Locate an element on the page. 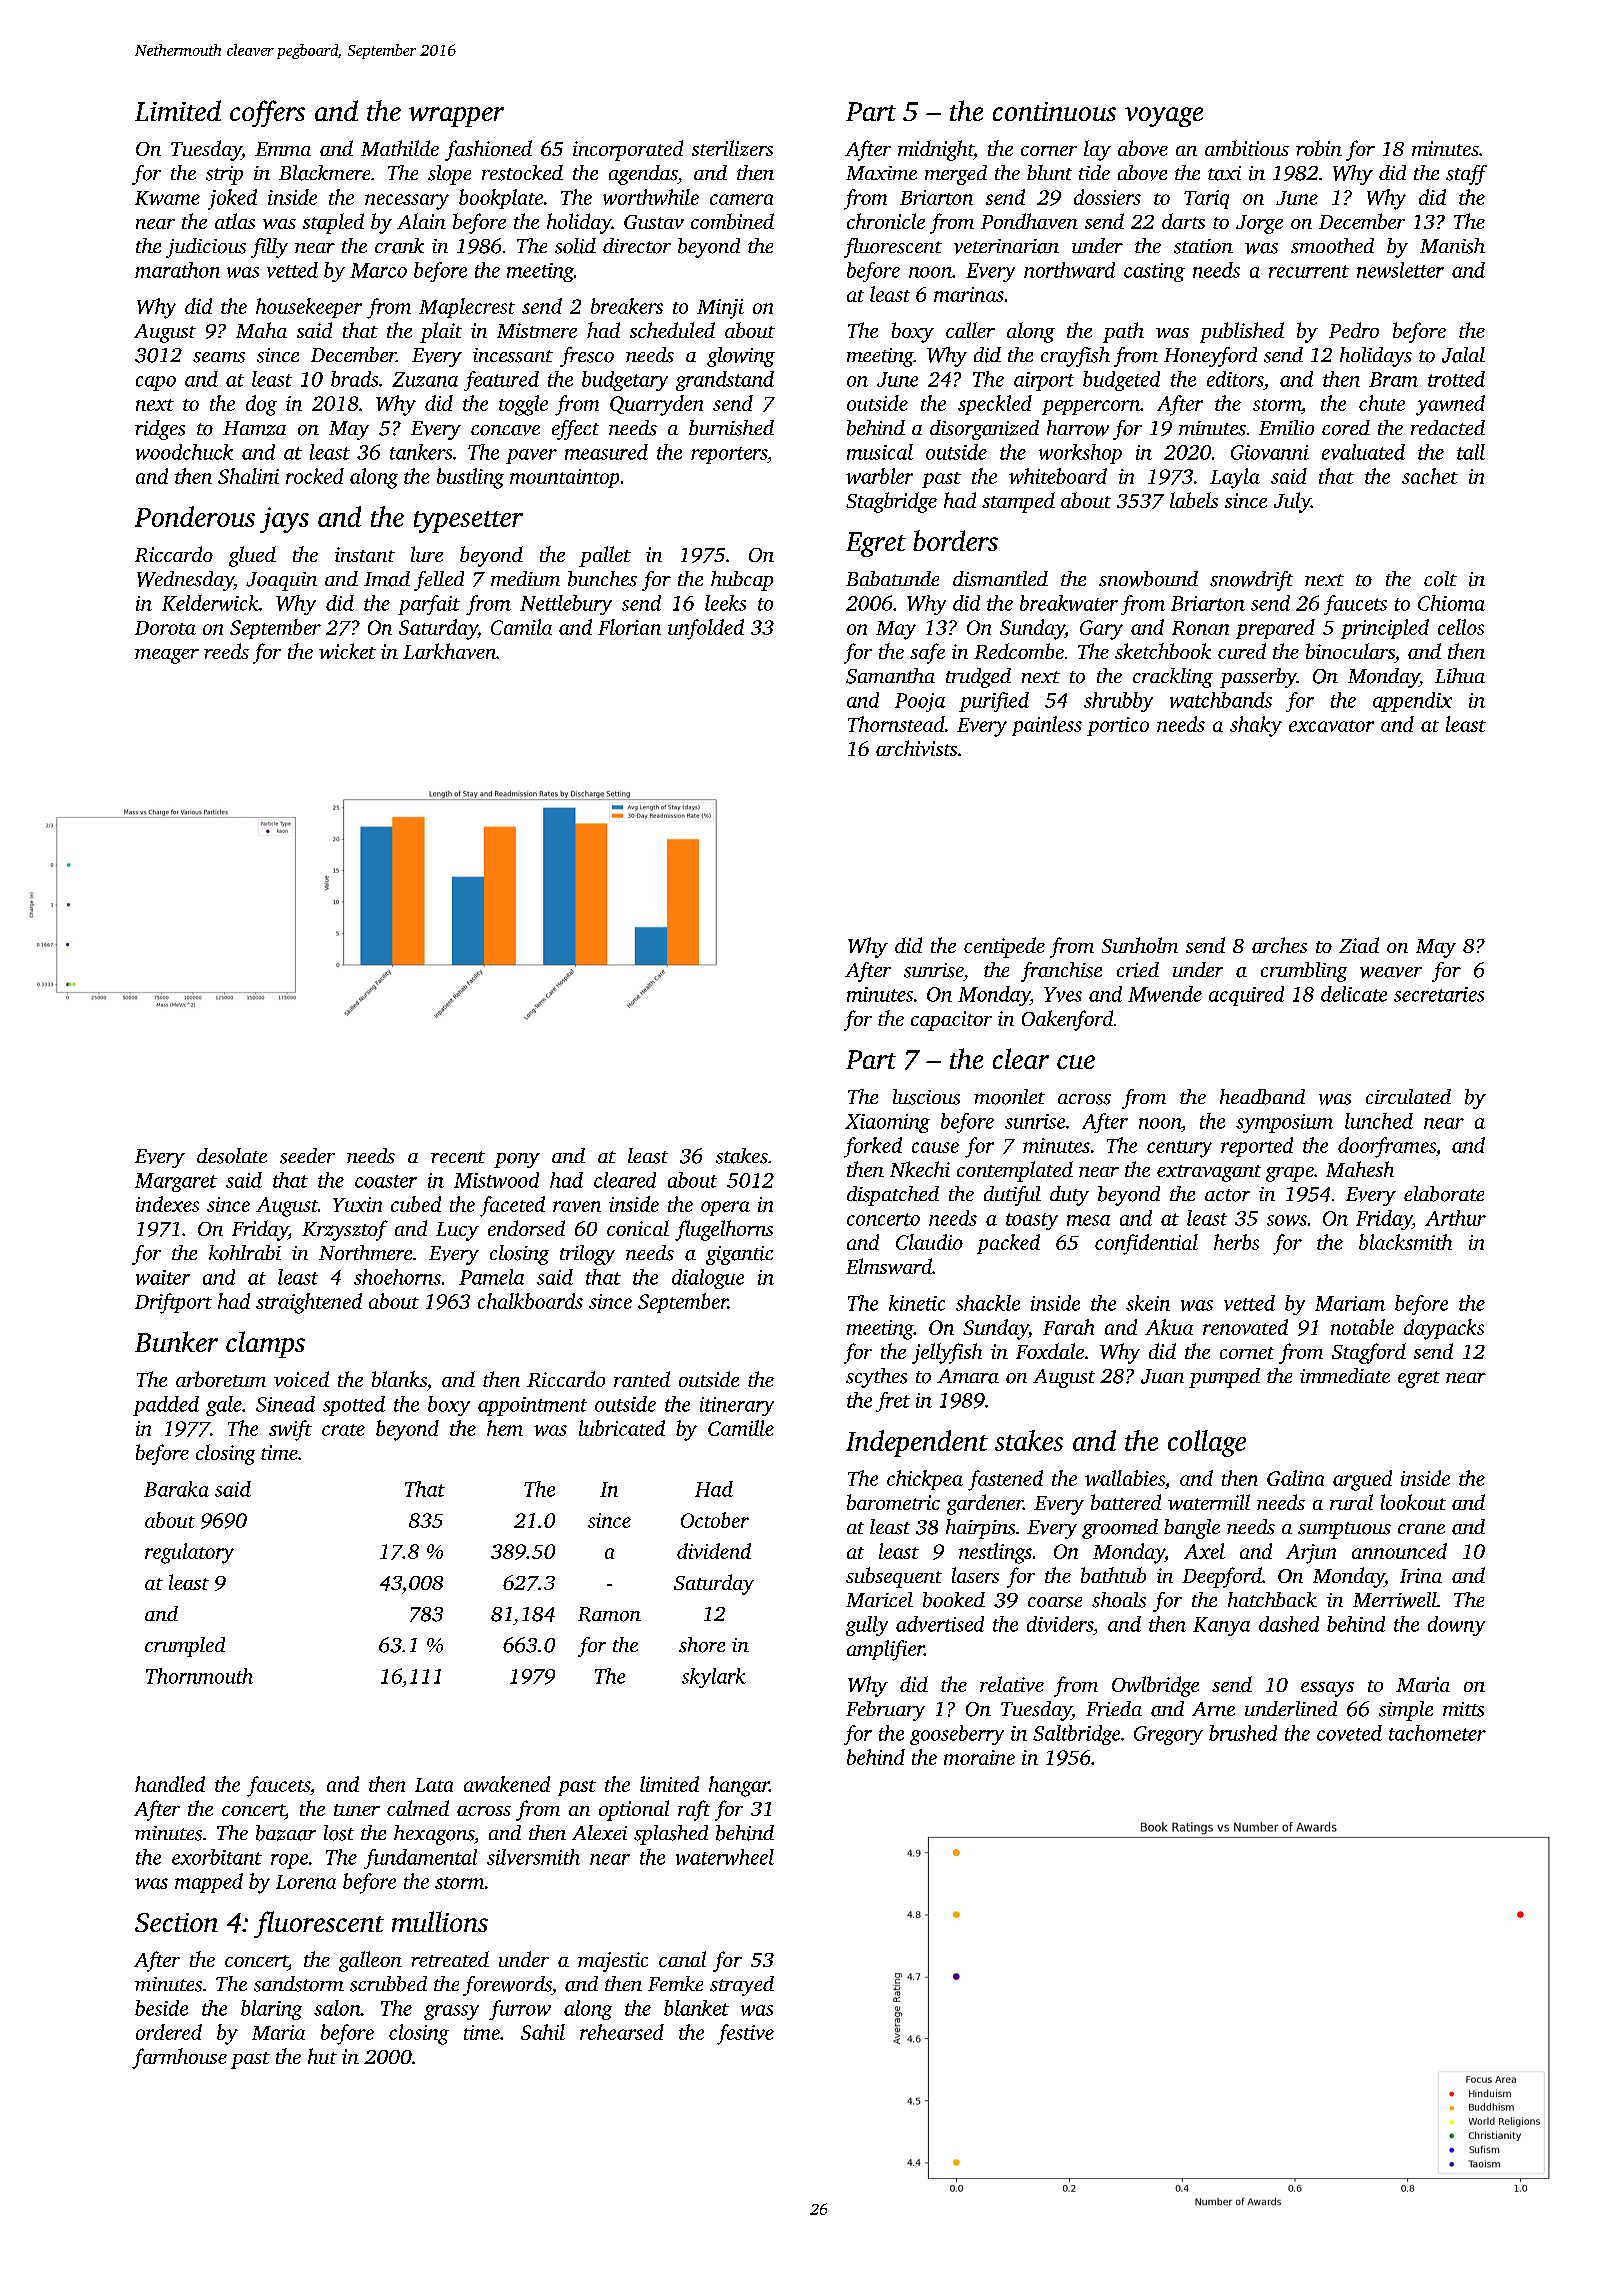 Image resolution: width=1620 pixels, height=2292 pixels. musical is located at coordinates (880, 452).
